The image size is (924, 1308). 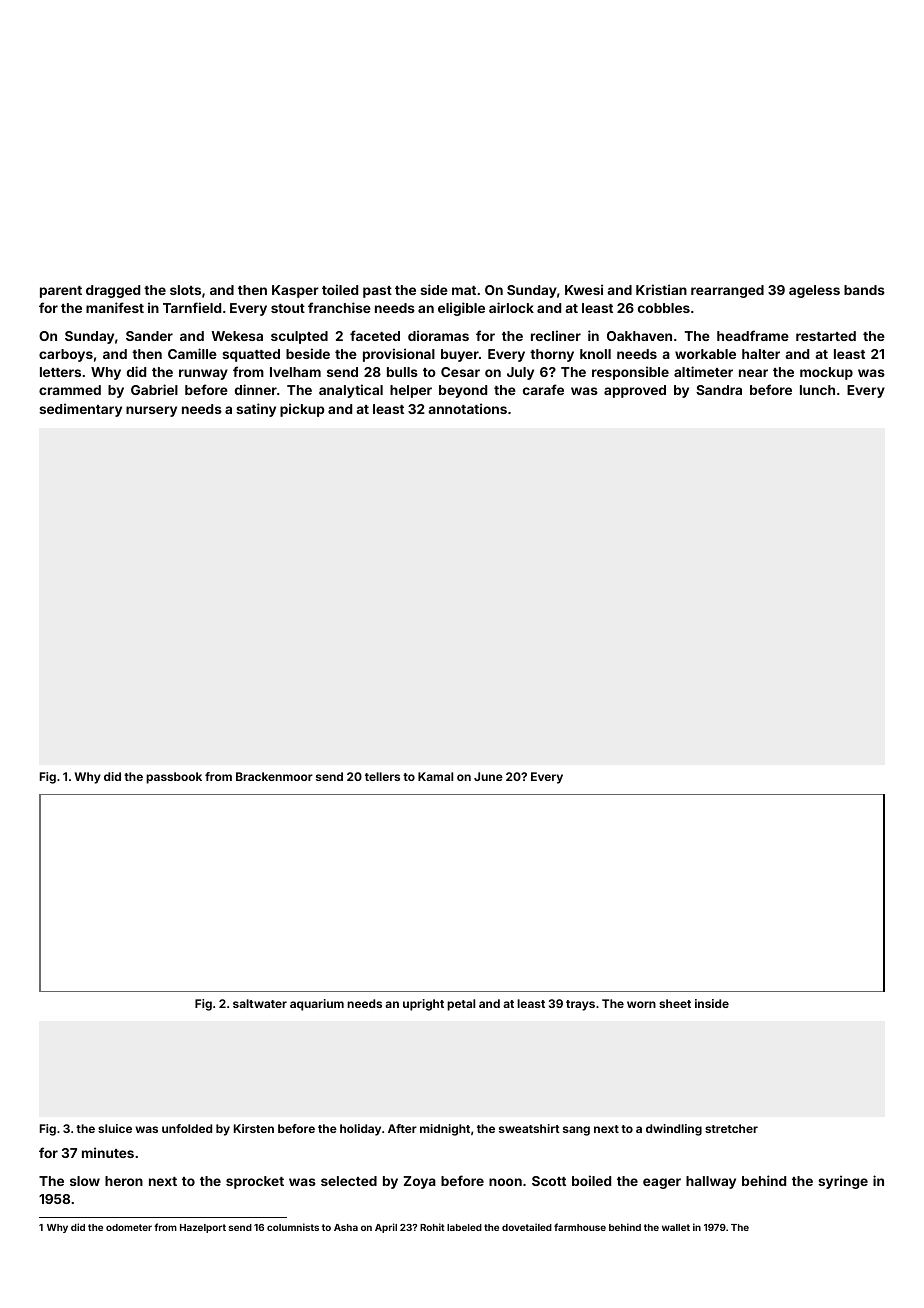 What do you see at coordinates (302, 410) in the screenshot?
I see `pickup` at bounding box center [302, 410].
